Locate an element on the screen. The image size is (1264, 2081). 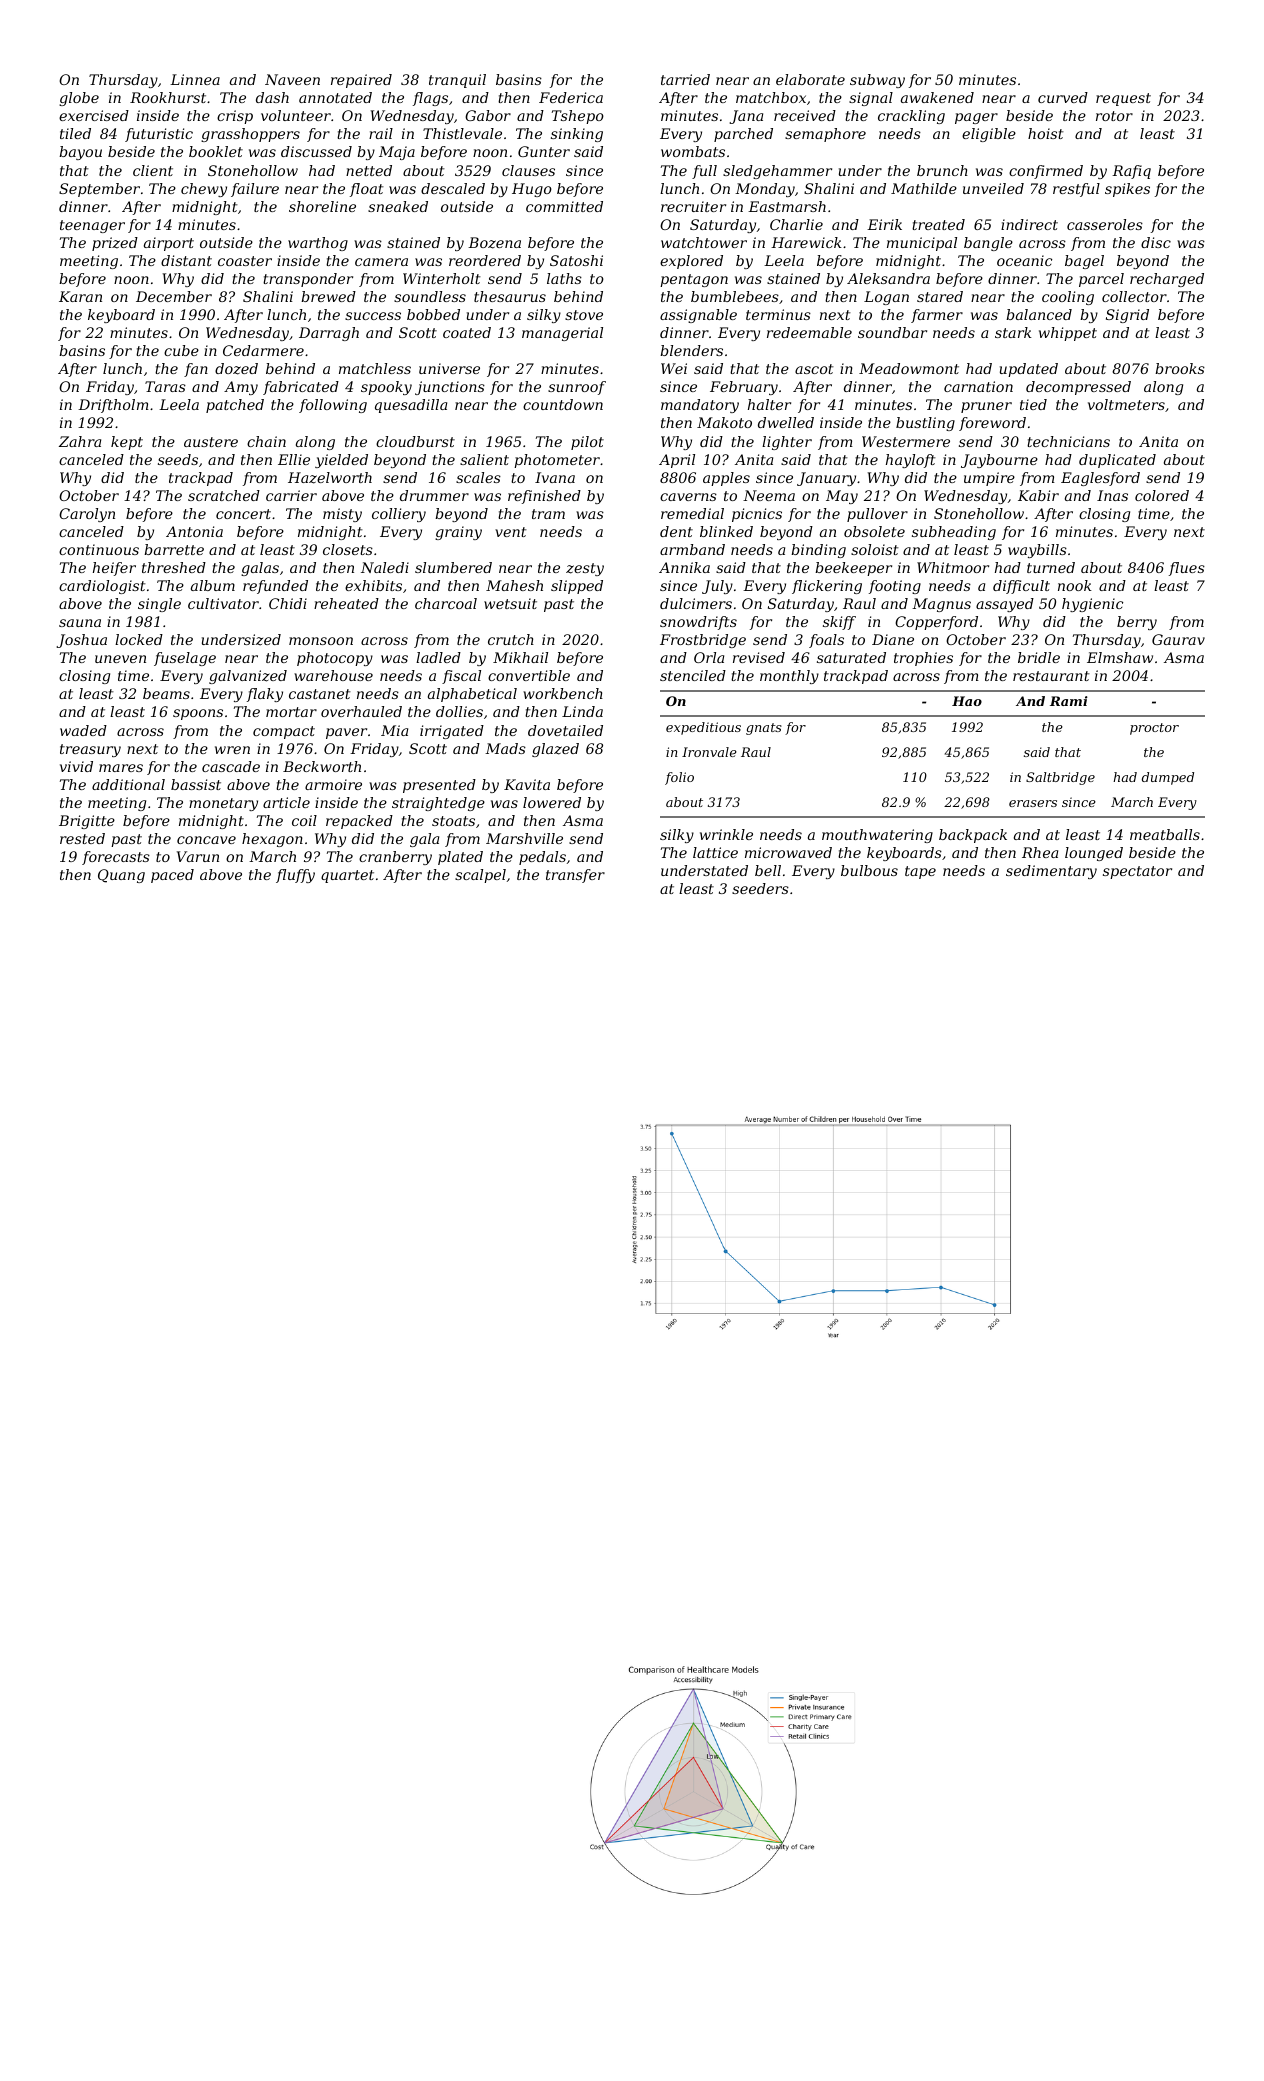
awakened is located at coordinates (937, 97).
